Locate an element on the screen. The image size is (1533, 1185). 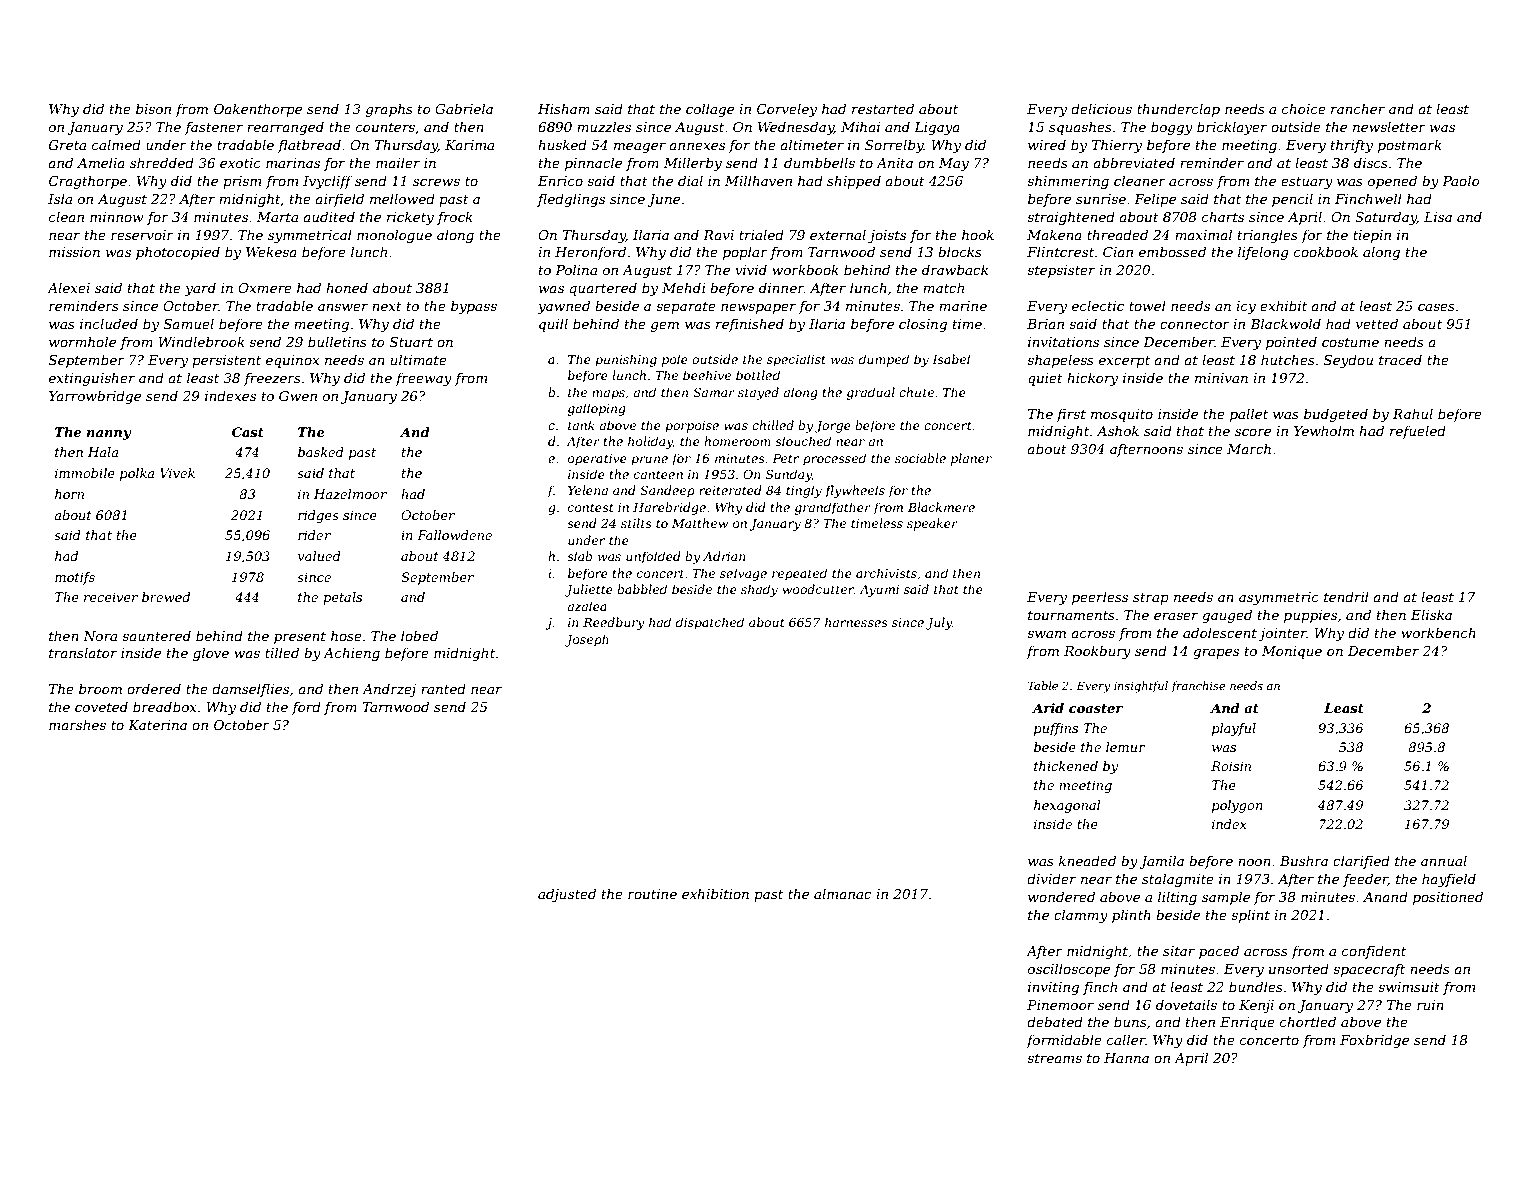
Greta is located at coordinates (67, 145).
